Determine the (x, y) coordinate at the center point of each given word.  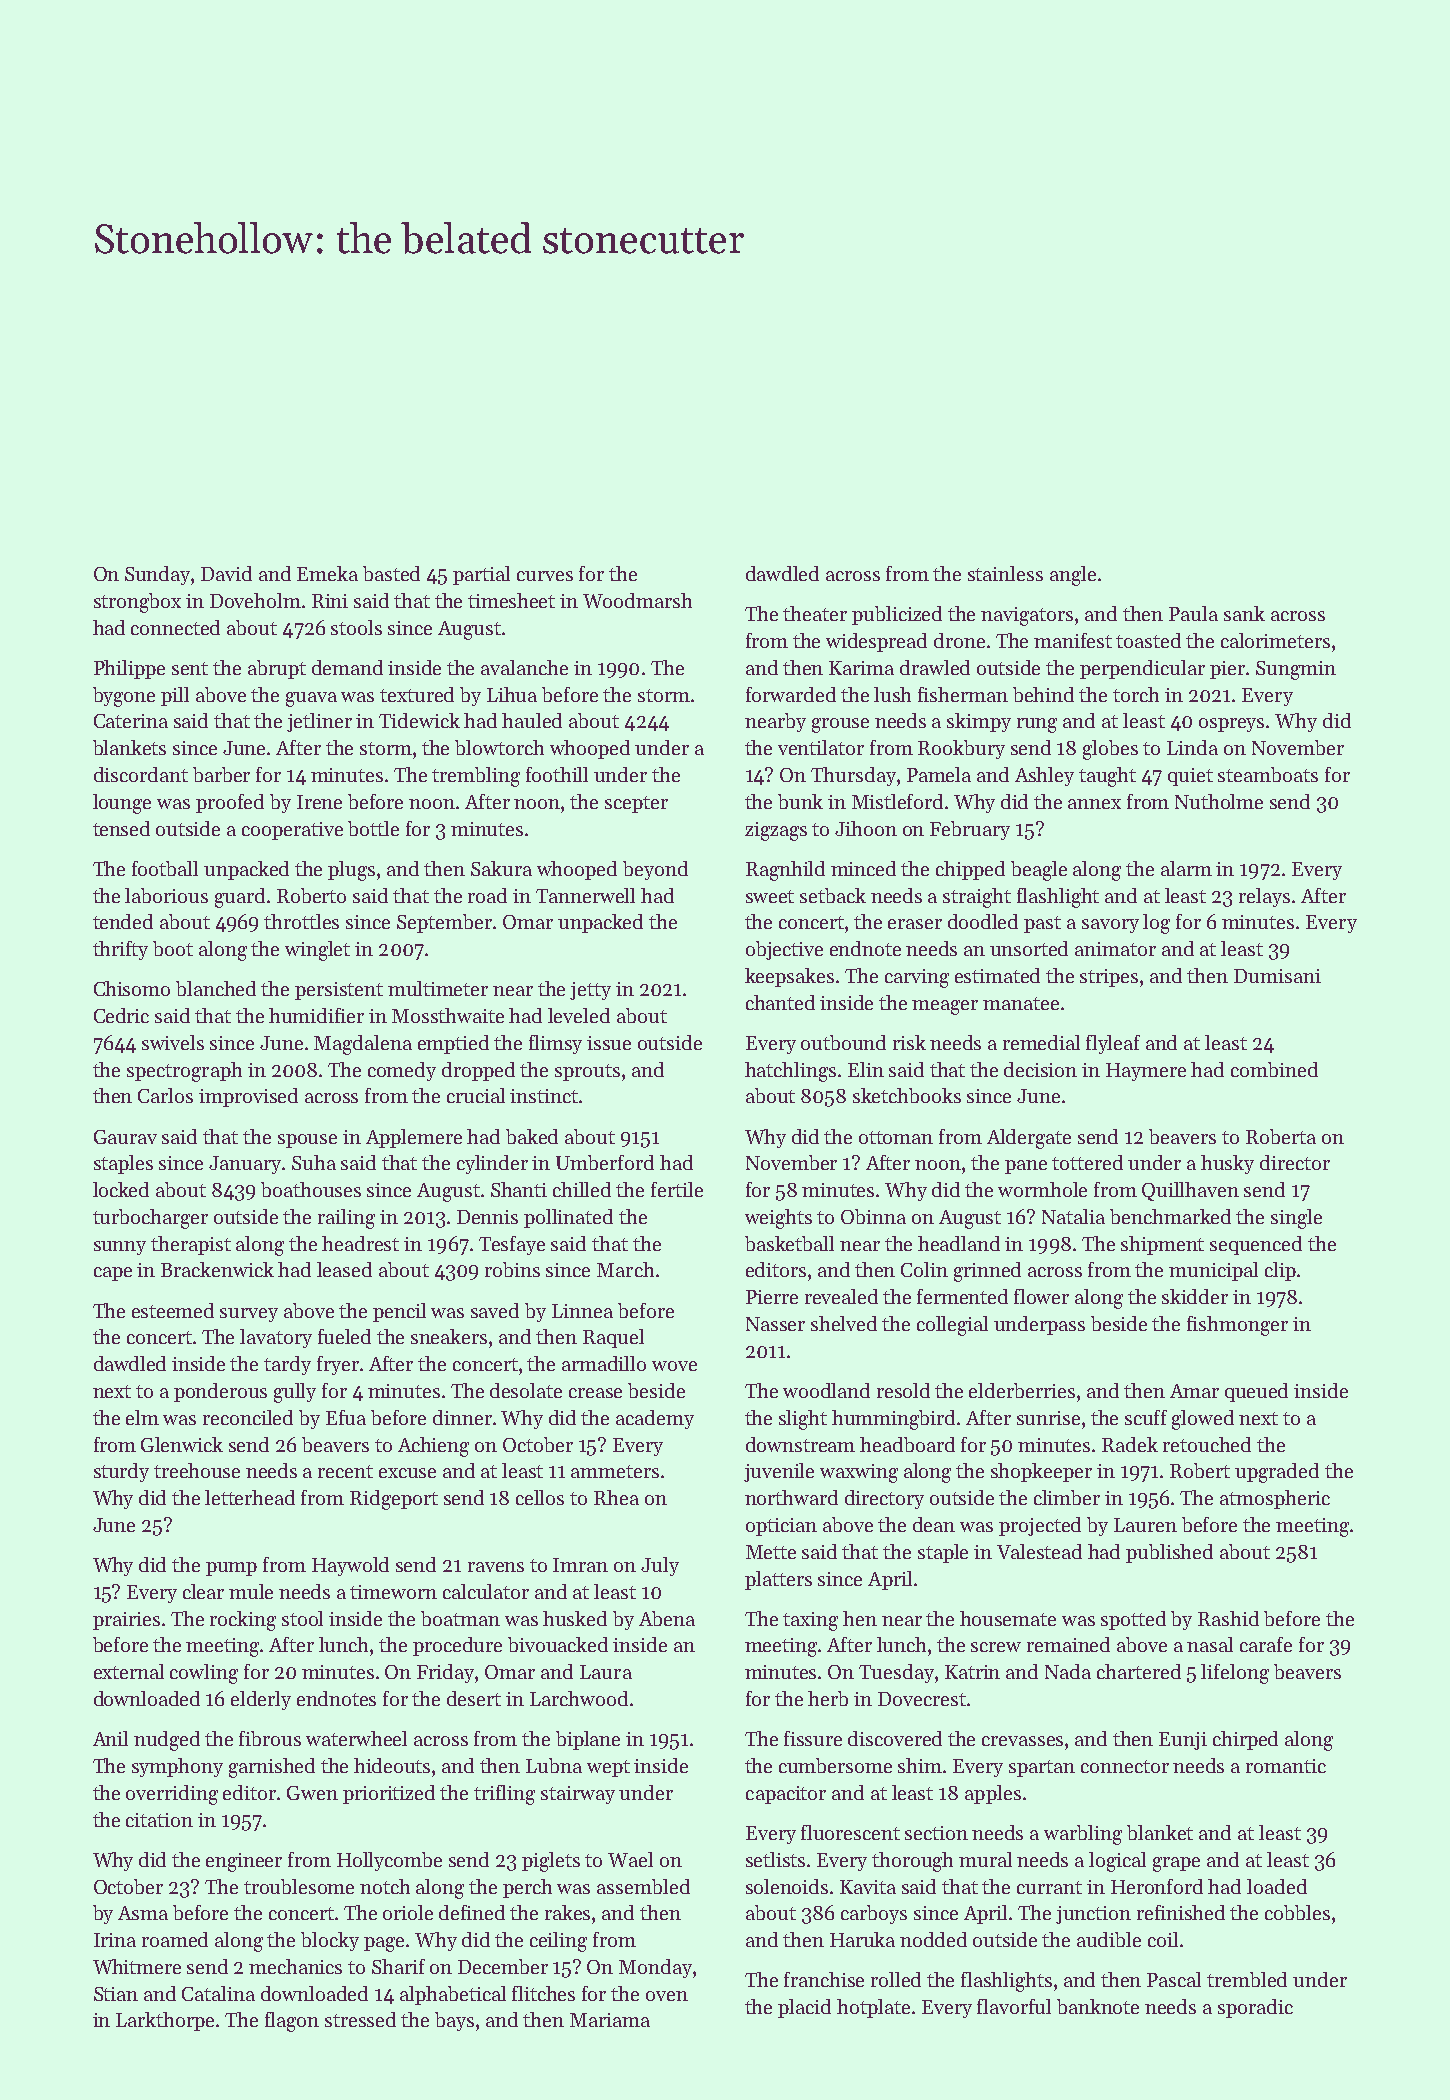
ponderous (220, 1392)
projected (1040, 1526)
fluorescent (850, 1832)
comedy (402, 1071)
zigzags (776, 831)
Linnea (582, 1311)
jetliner (319, 722)
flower (1041, 1296)
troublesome (299, 1886)
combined (1274, 1069)
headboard (907, 1444)
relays (1264, 897)
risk (909, 1042)
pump (231, 1569)
